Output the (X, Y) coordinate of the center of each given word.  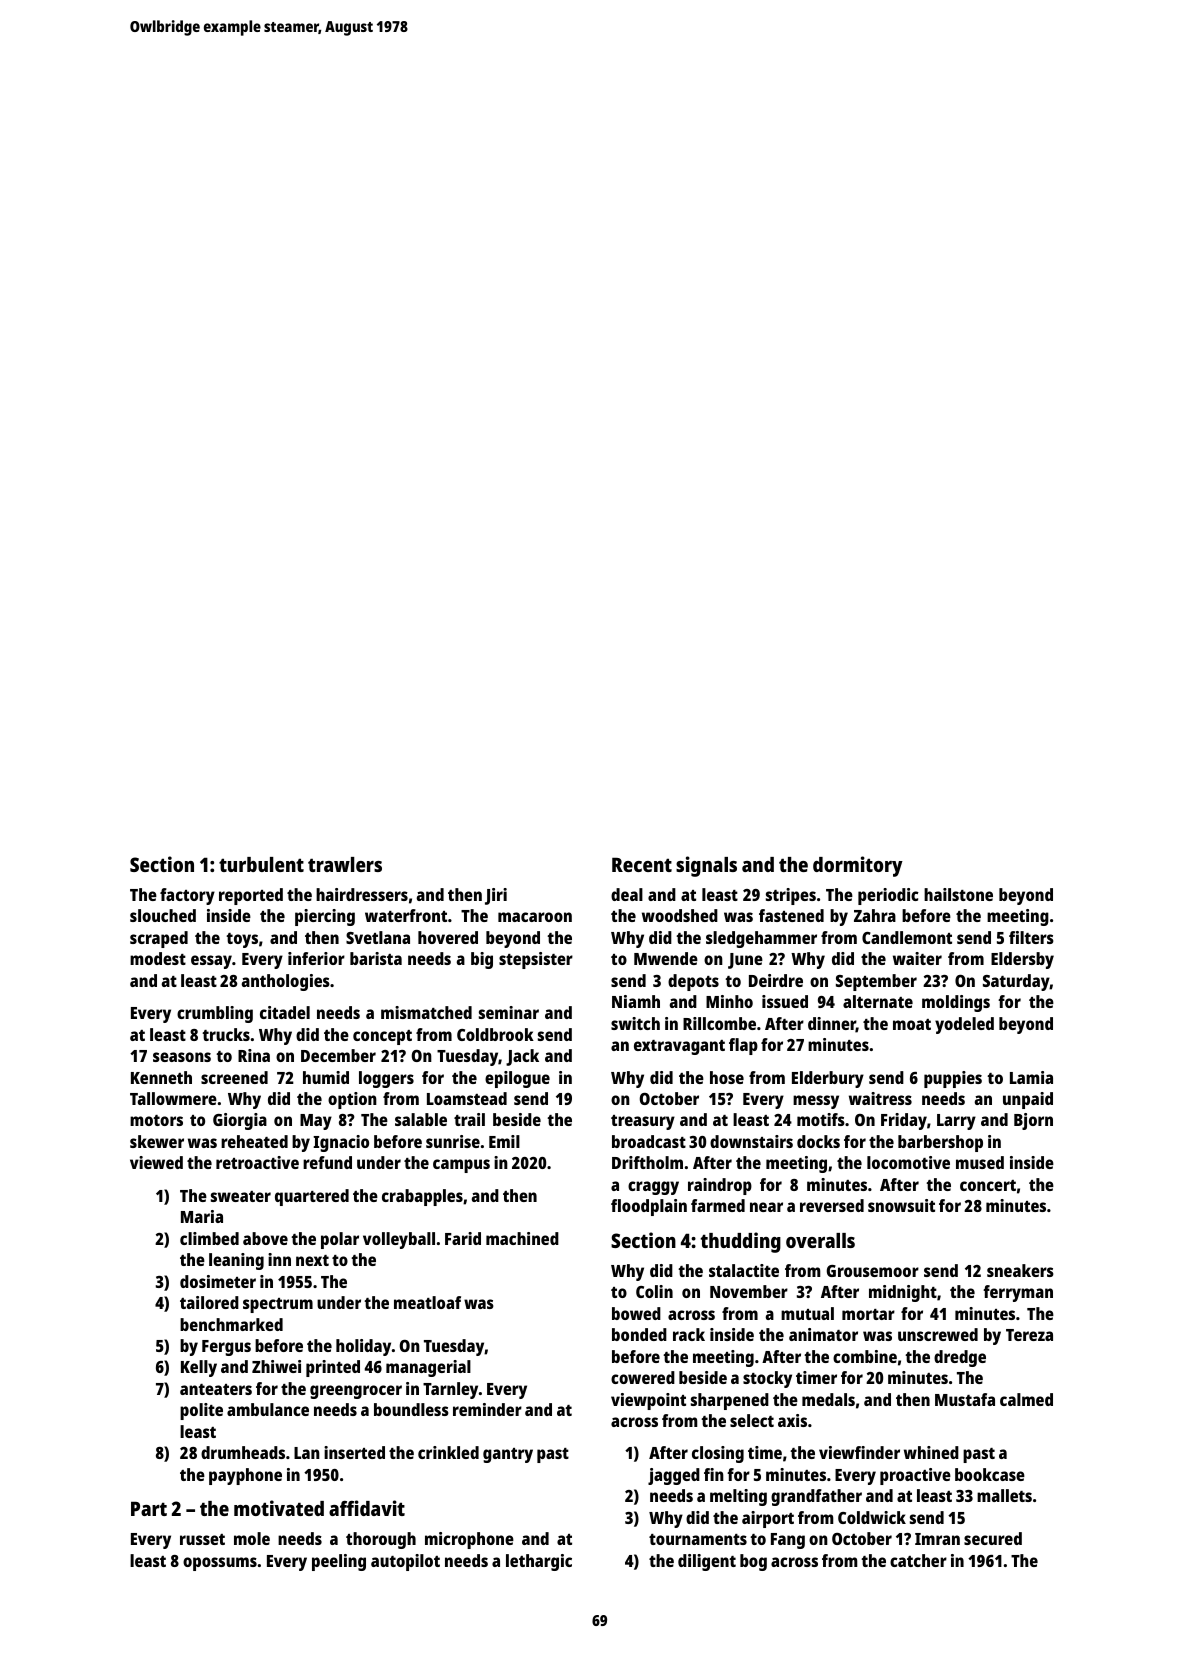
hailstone (958, 894)
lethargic (539, 1562)
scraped (159, 939)
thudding (741, 1242)
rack (689, 1334)
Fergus (226, 1348)
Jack (522, 1057)
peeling (339, 1562)
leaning (236, 1261)
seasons (182, 1057)
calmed (1026, 1399)
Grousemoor (873, 1271)
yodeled (964, 1025)
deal (627, 894)
